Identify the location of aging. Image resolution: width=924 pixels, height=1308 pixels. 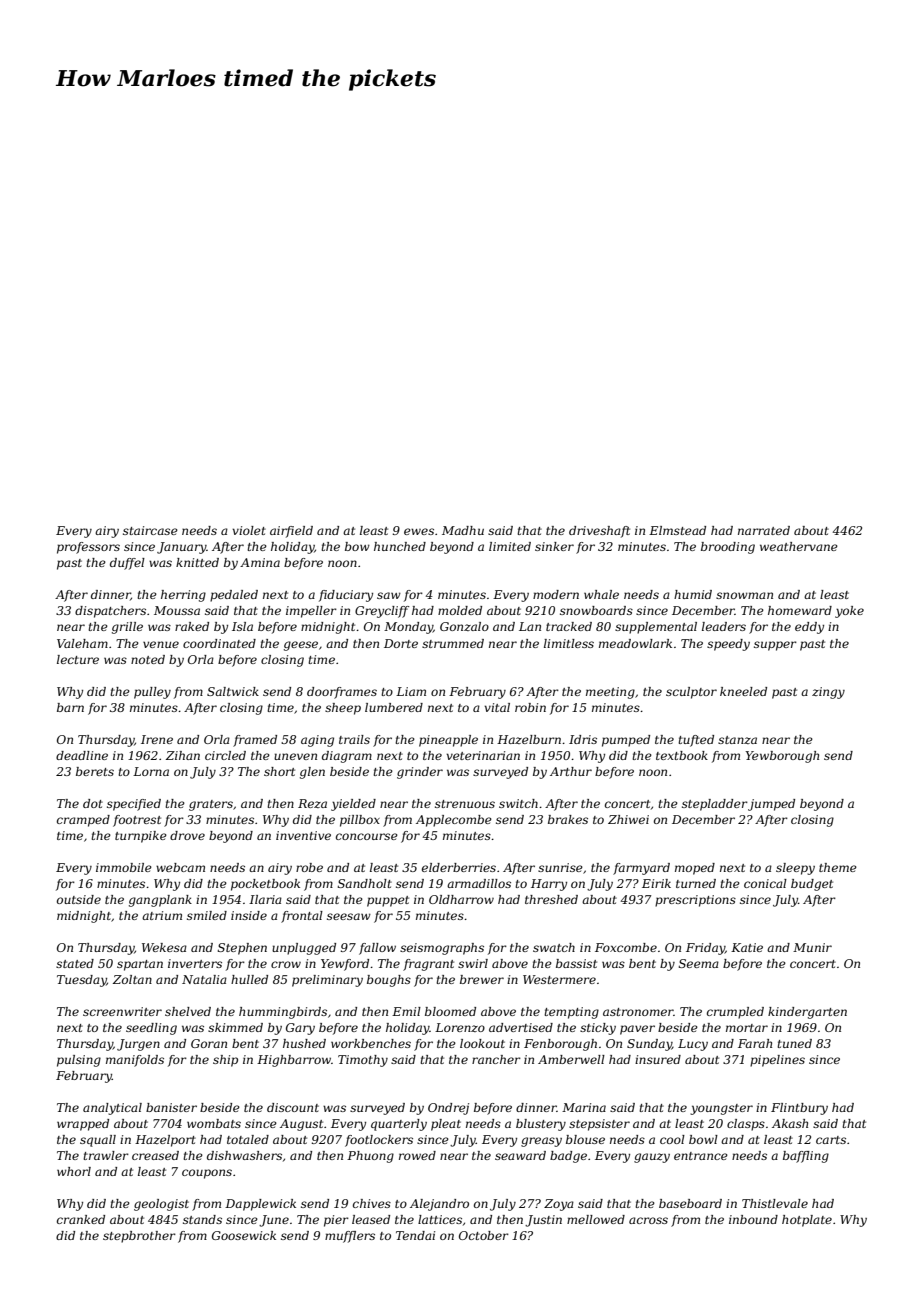
(317, 741).
